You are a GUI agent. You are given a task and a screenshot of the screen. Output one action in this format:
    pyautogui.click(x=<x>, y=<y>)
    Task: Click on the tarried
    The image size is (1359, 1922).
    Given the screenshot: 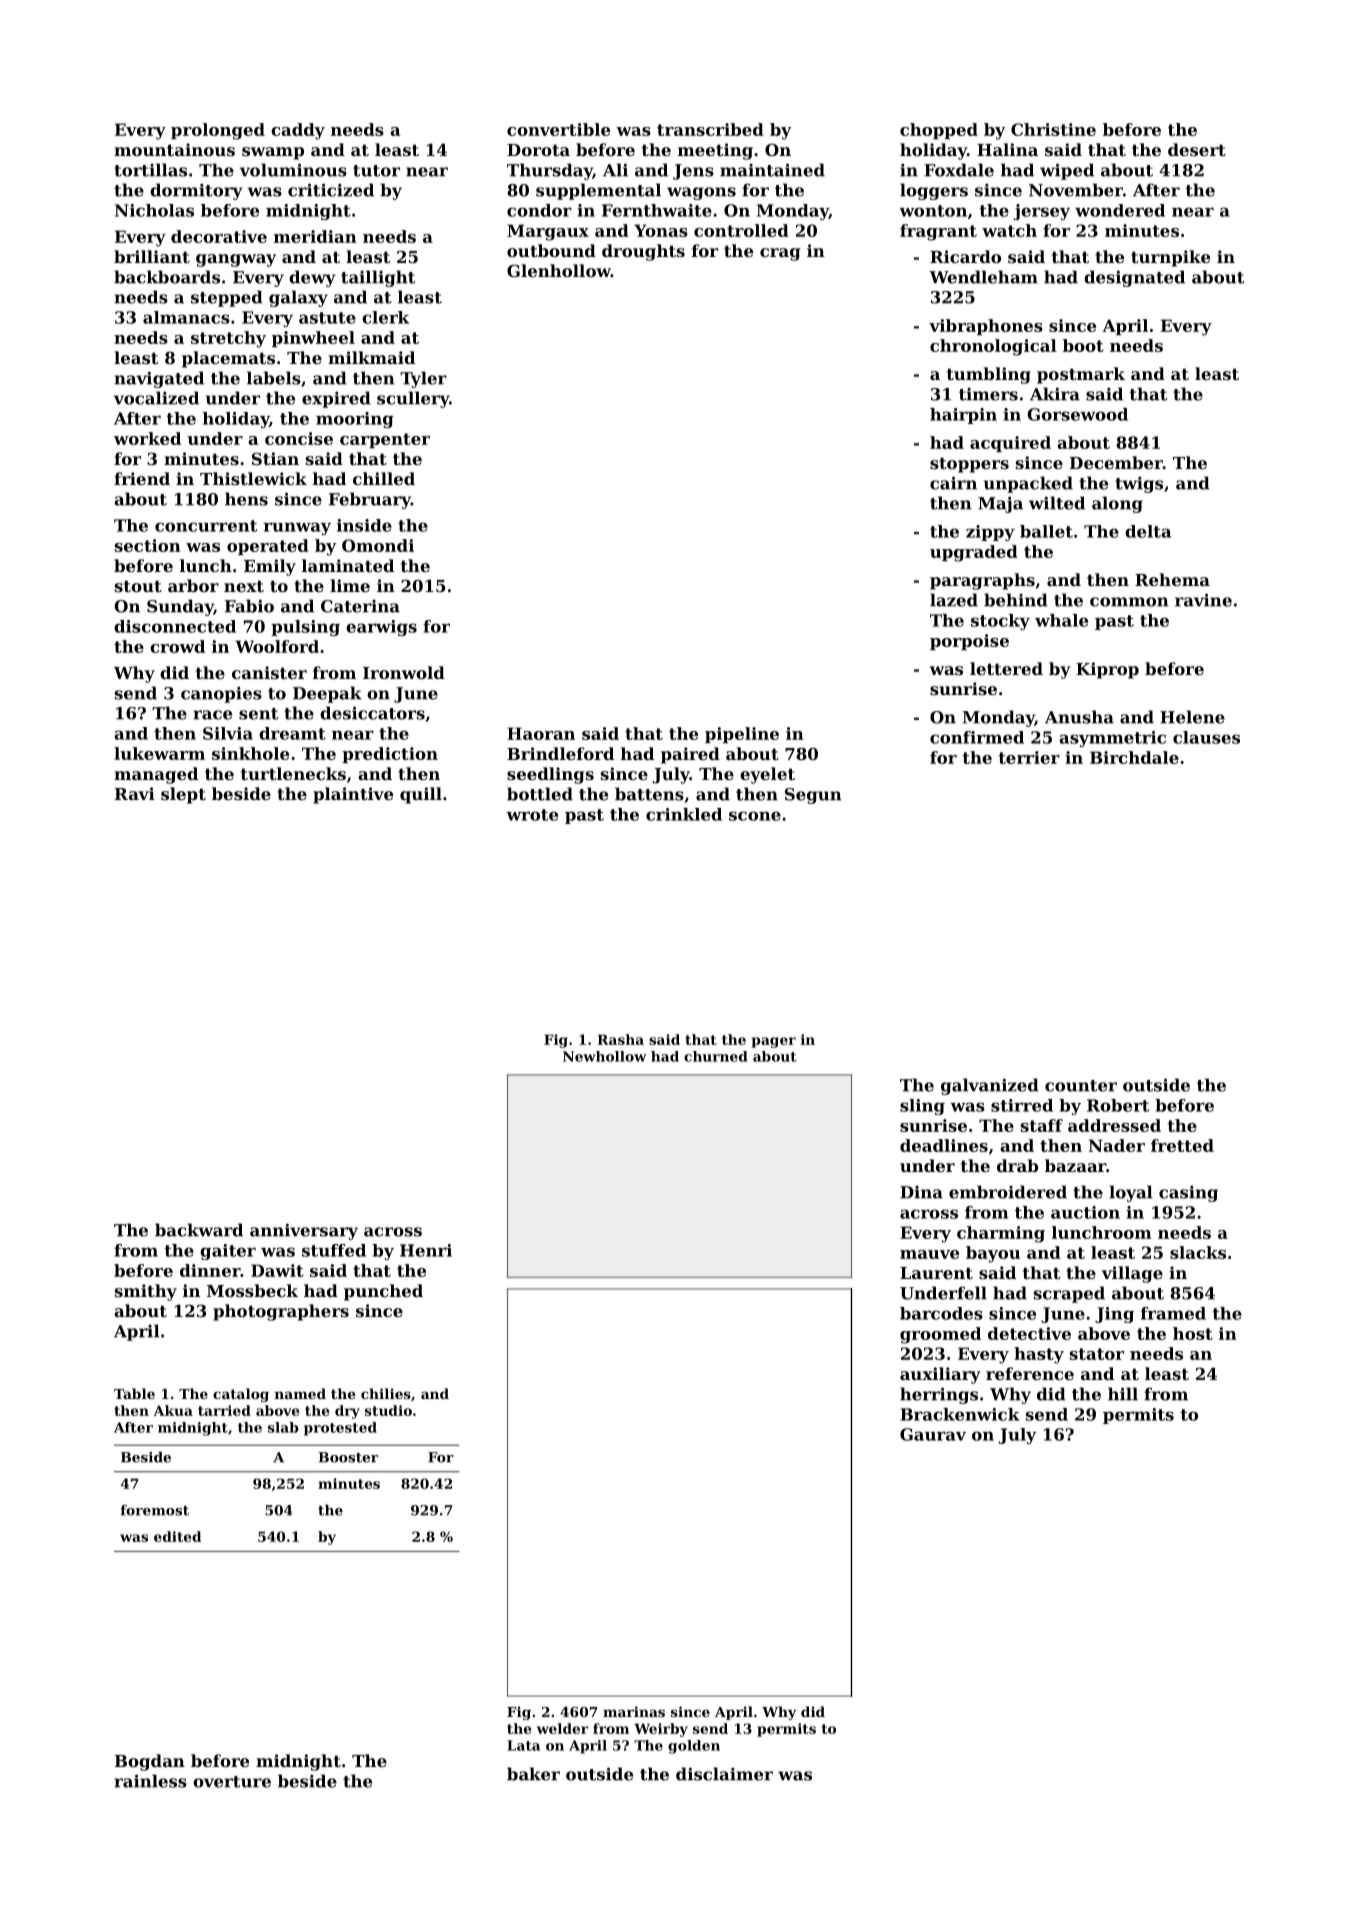 What is the action you would take?
    pyautogui.click(x=224, y=1410)
